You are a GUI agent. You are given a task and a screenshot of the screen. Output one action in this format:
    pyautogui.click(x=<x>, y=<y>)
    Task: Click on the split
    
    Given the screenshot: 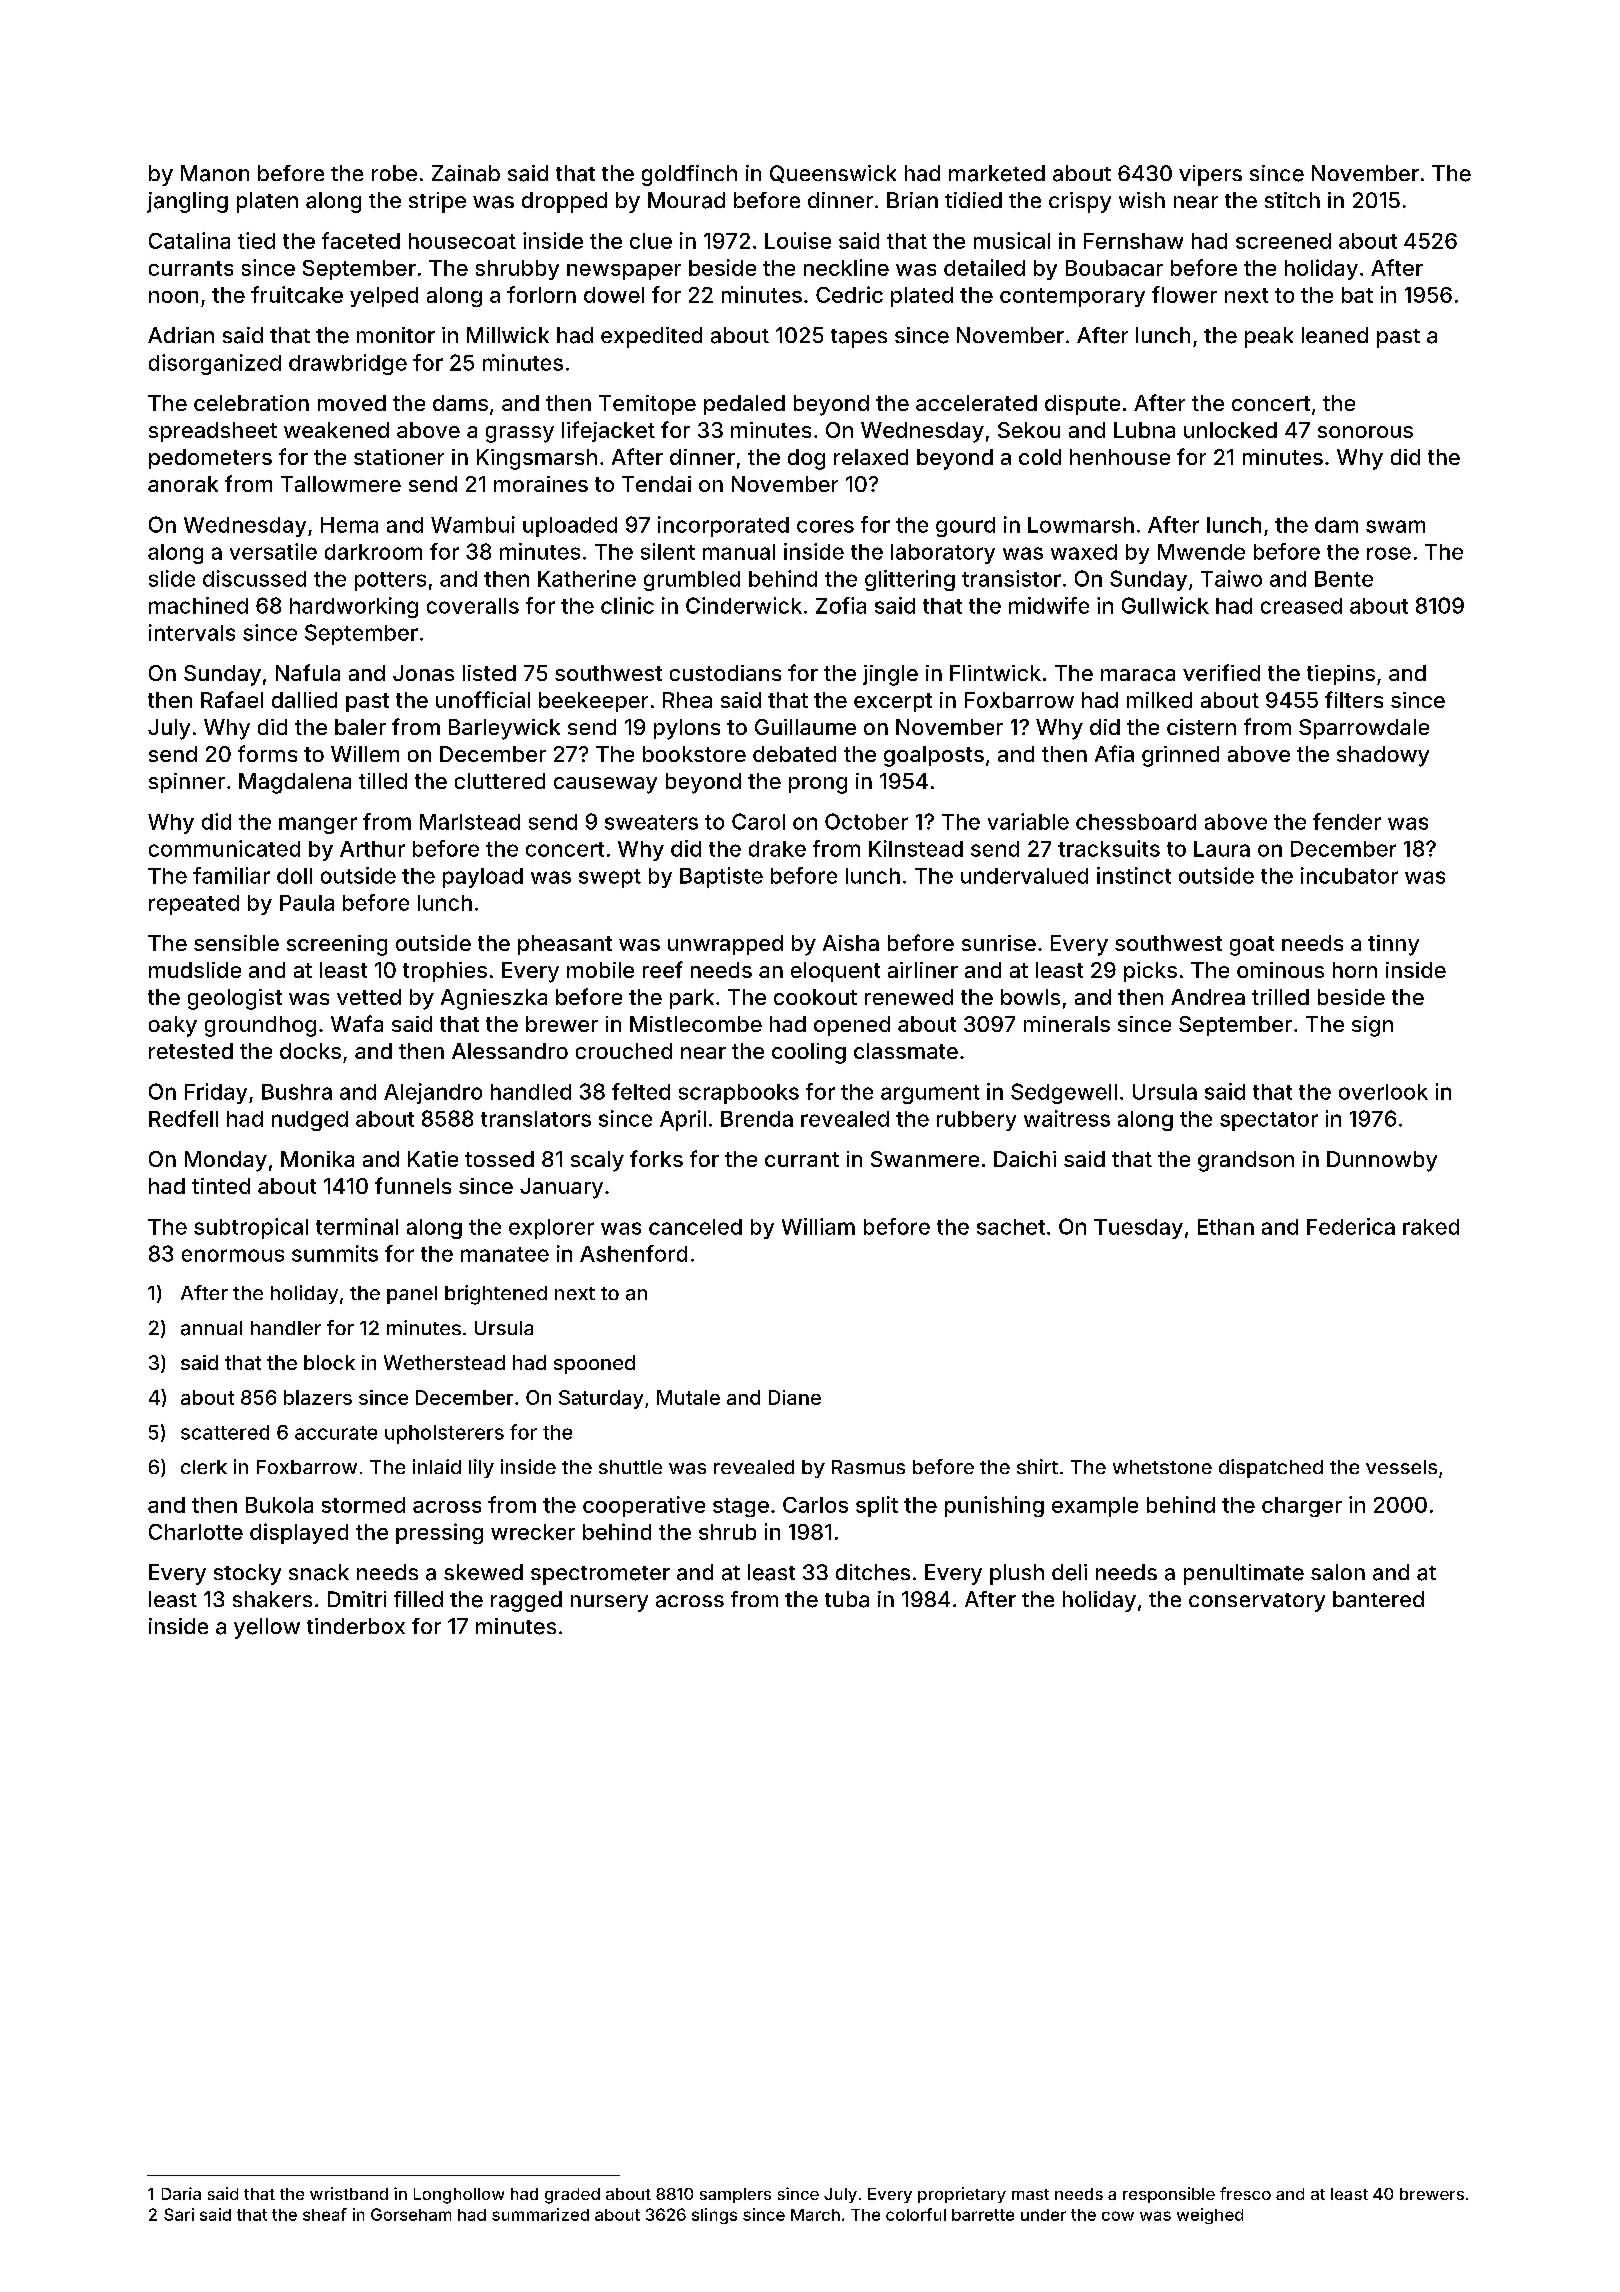 What is the action you would take?
    pyautogui.click(x=877, y=1506)
